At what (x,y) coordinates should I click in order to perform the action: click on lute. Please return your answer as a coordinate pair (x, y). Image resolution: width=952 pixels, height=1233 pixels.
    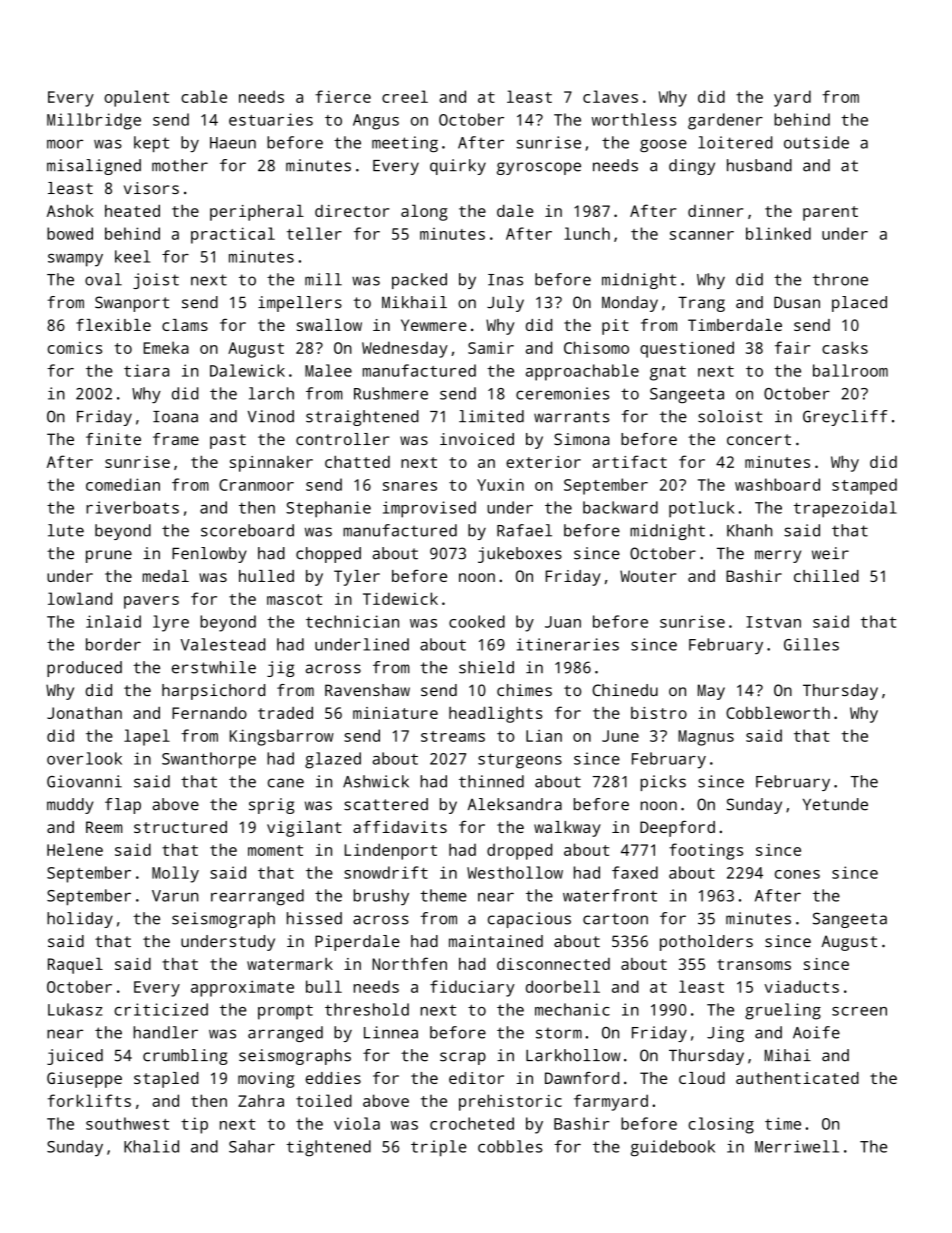
    Looking at the image, I should click on (66, 530).
